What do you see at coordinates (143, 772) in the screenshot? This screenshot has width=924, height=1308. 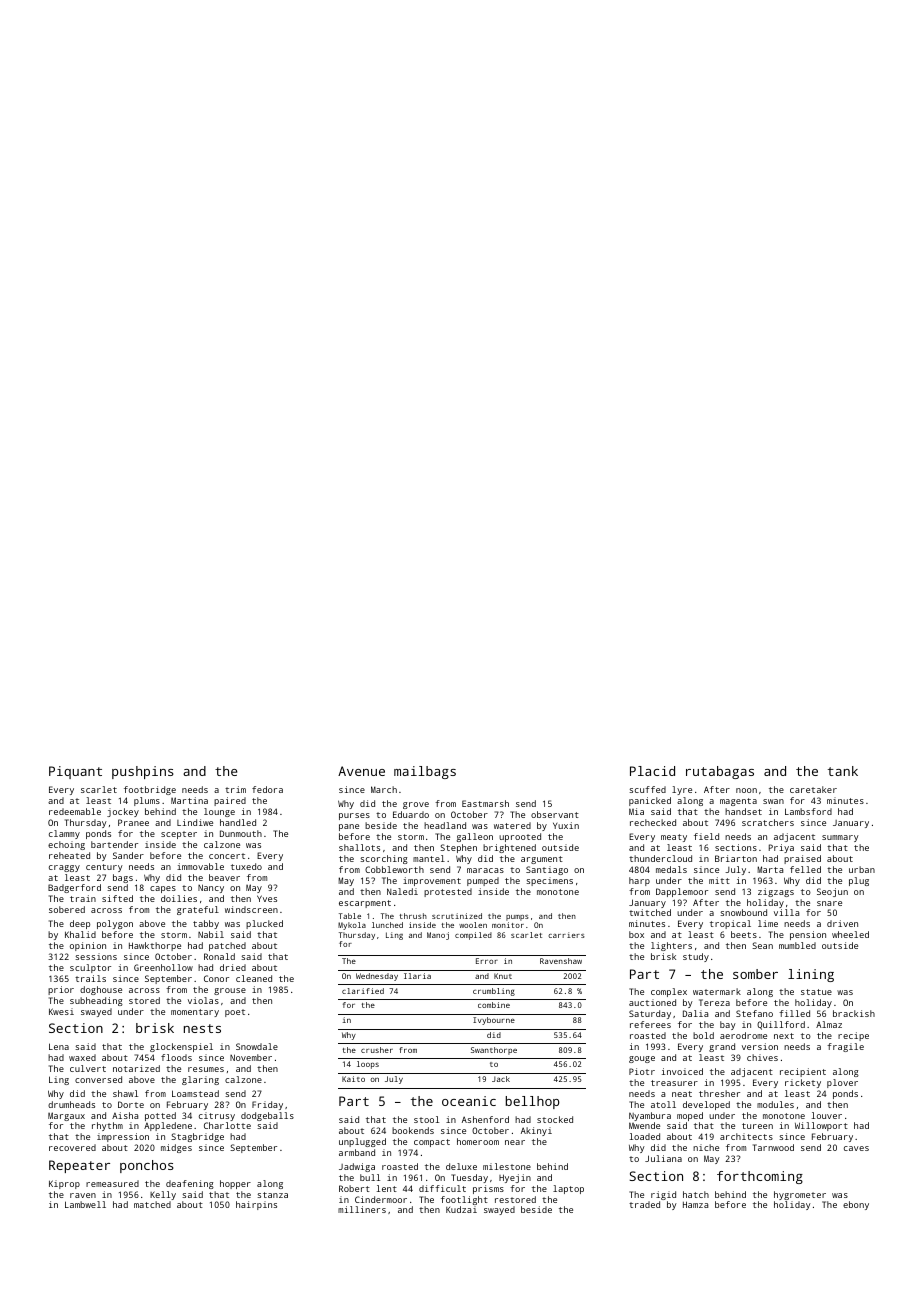 I see `pushpins` at bounding box center [143, 772].
